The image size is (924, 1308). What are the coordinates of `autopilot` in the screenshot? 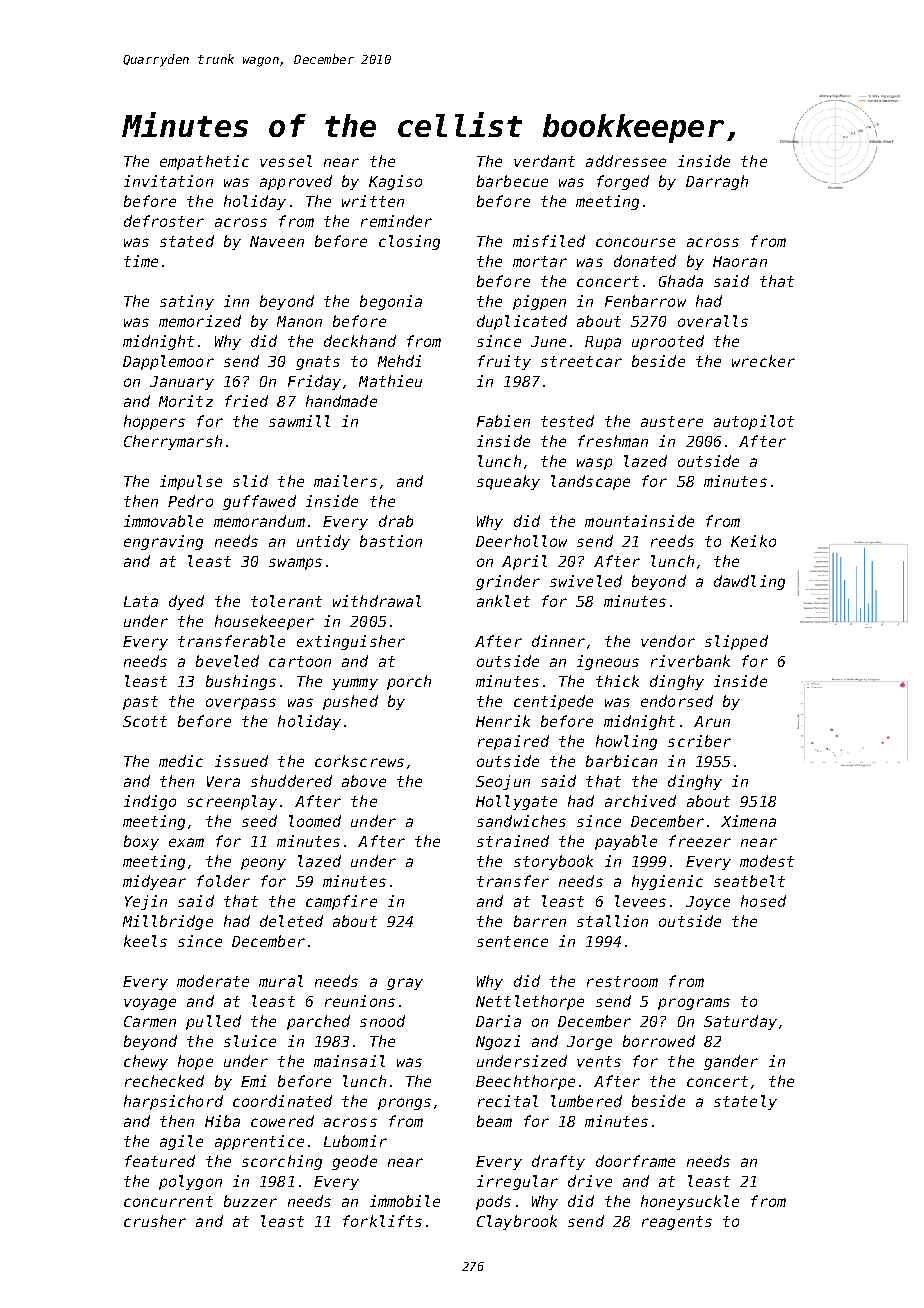 It's located at (754, 422).
